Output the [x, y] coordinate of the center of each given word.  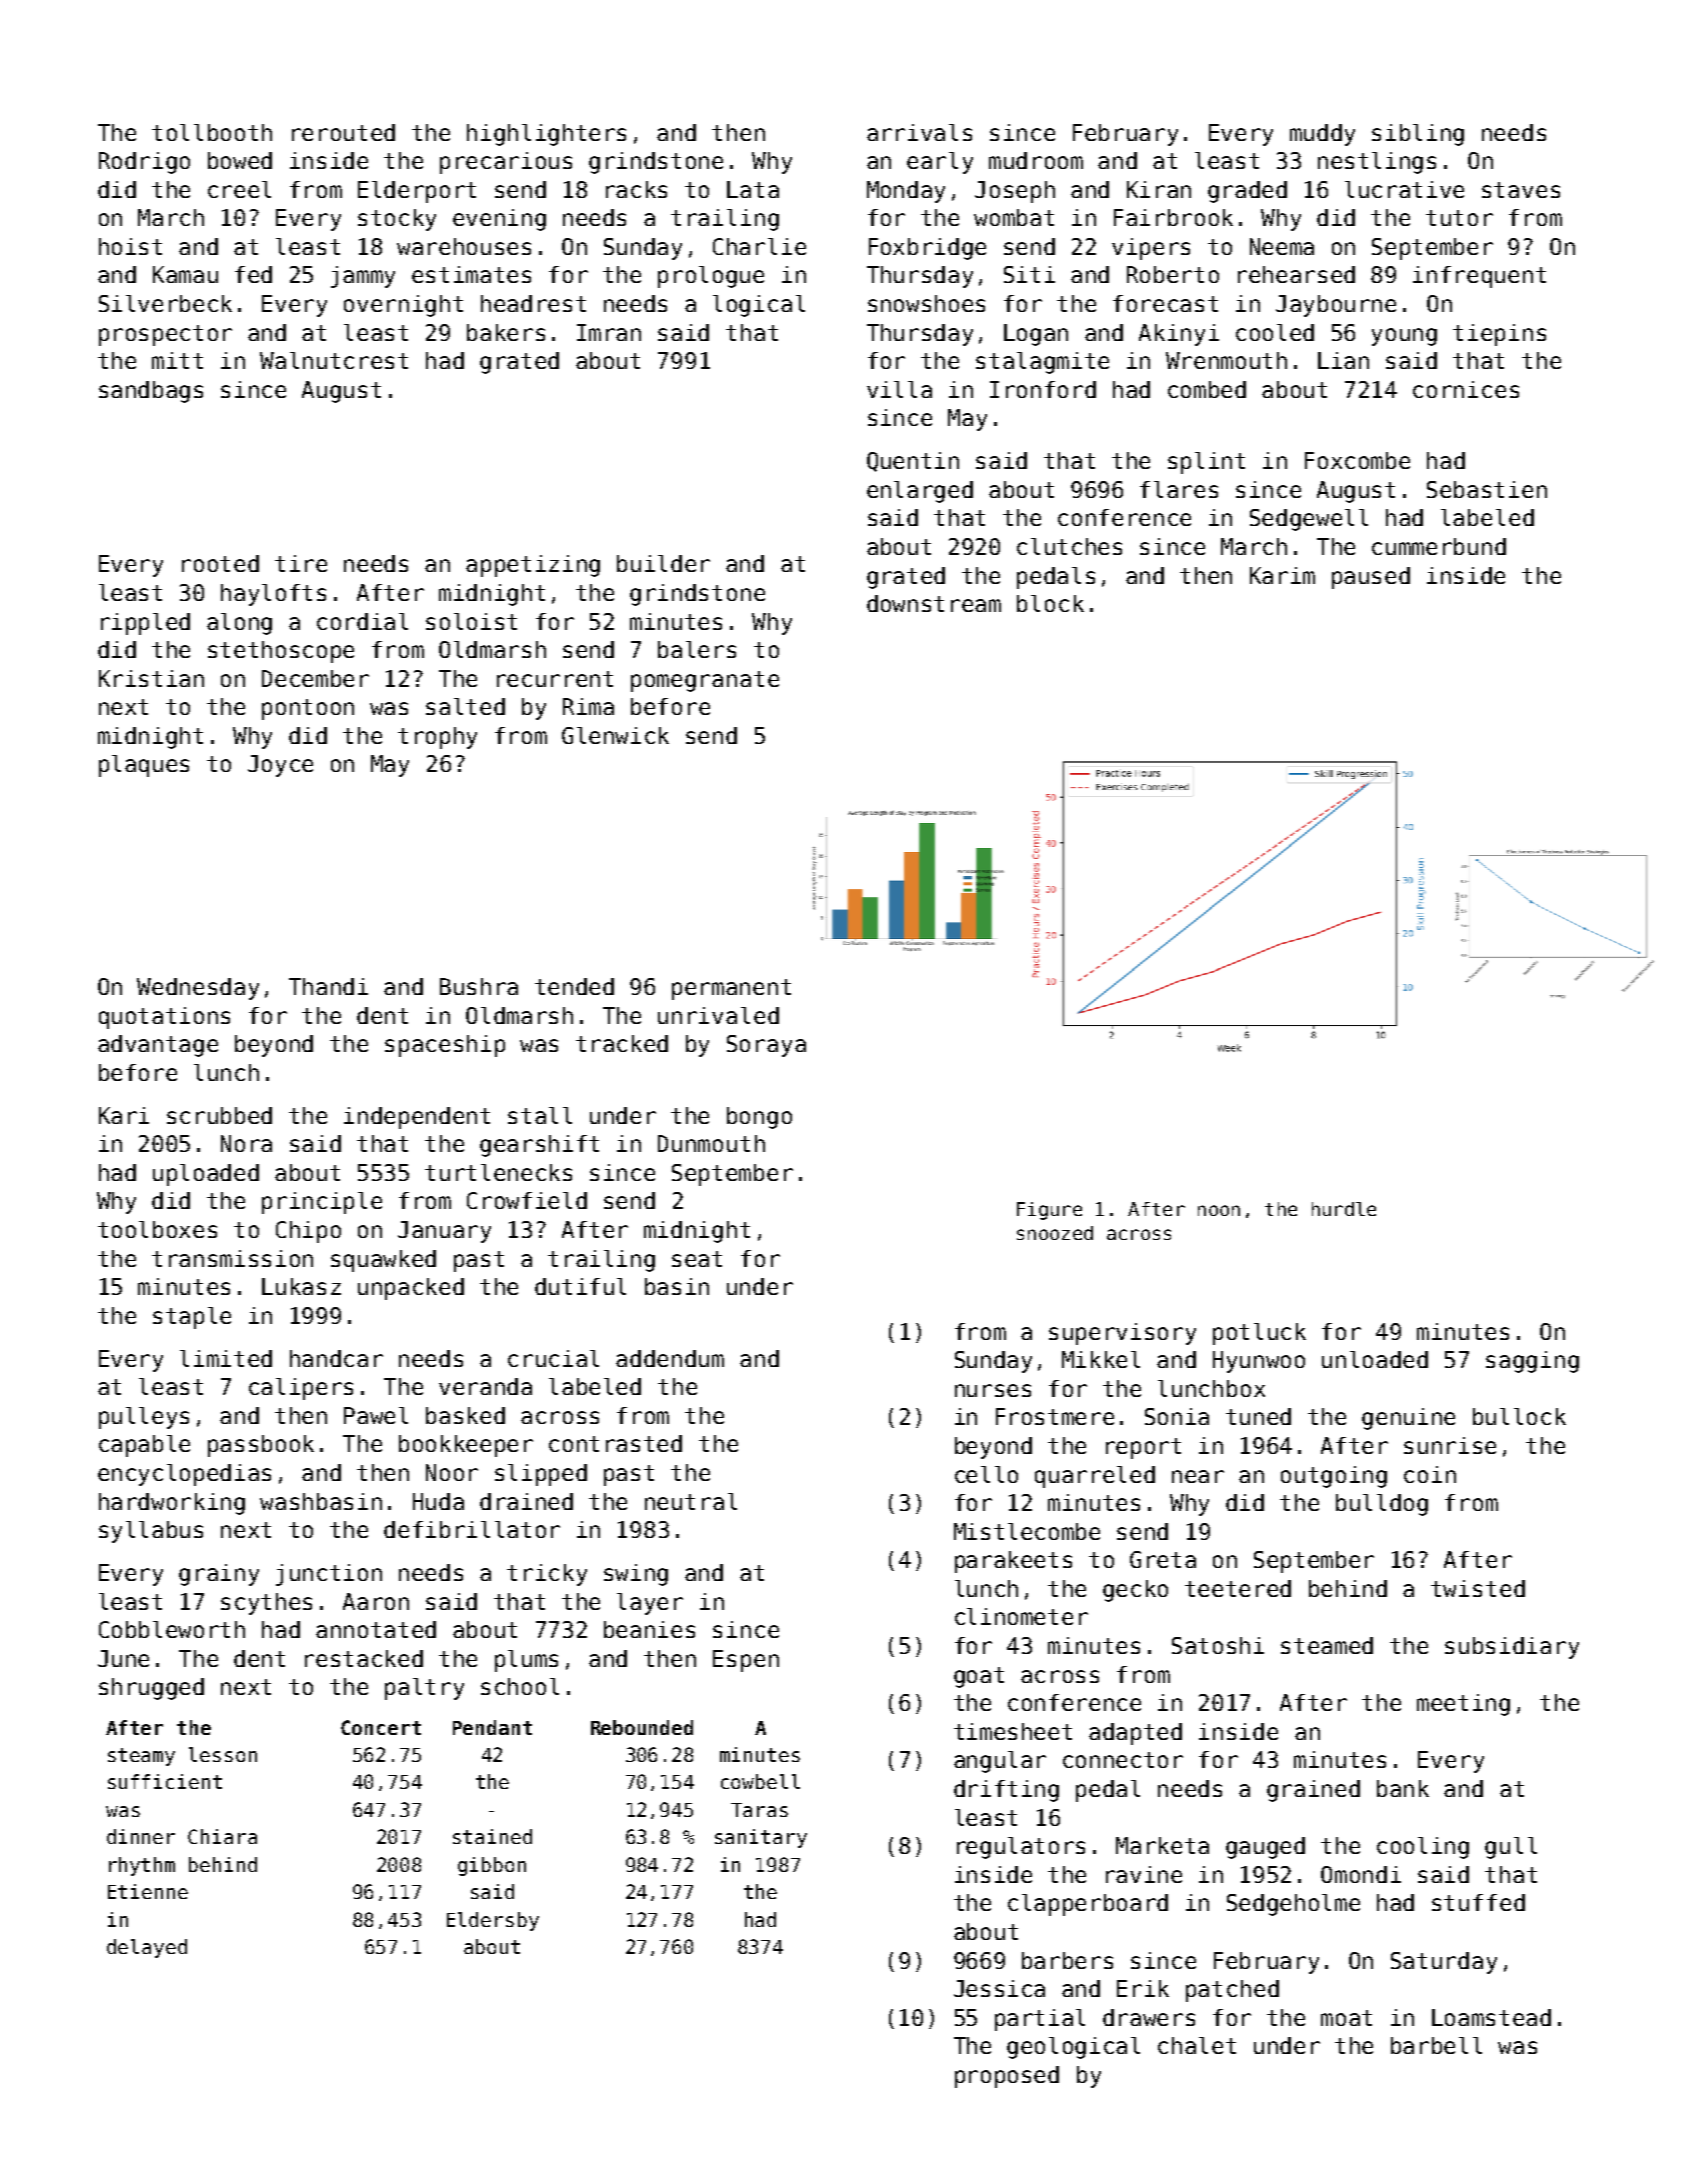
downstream [934, 603]
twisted [1478, 1588]
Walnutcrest [334, 360]
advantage [158, 1046]
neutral [691, 1501]
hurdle [1344, 1209]
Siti [1029, 274]
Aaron [376, 1601]
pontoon [308, 709]
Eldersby [493, 1921]
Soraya [766, 1046]
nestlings [1377, 163]
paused [1371, 578]
